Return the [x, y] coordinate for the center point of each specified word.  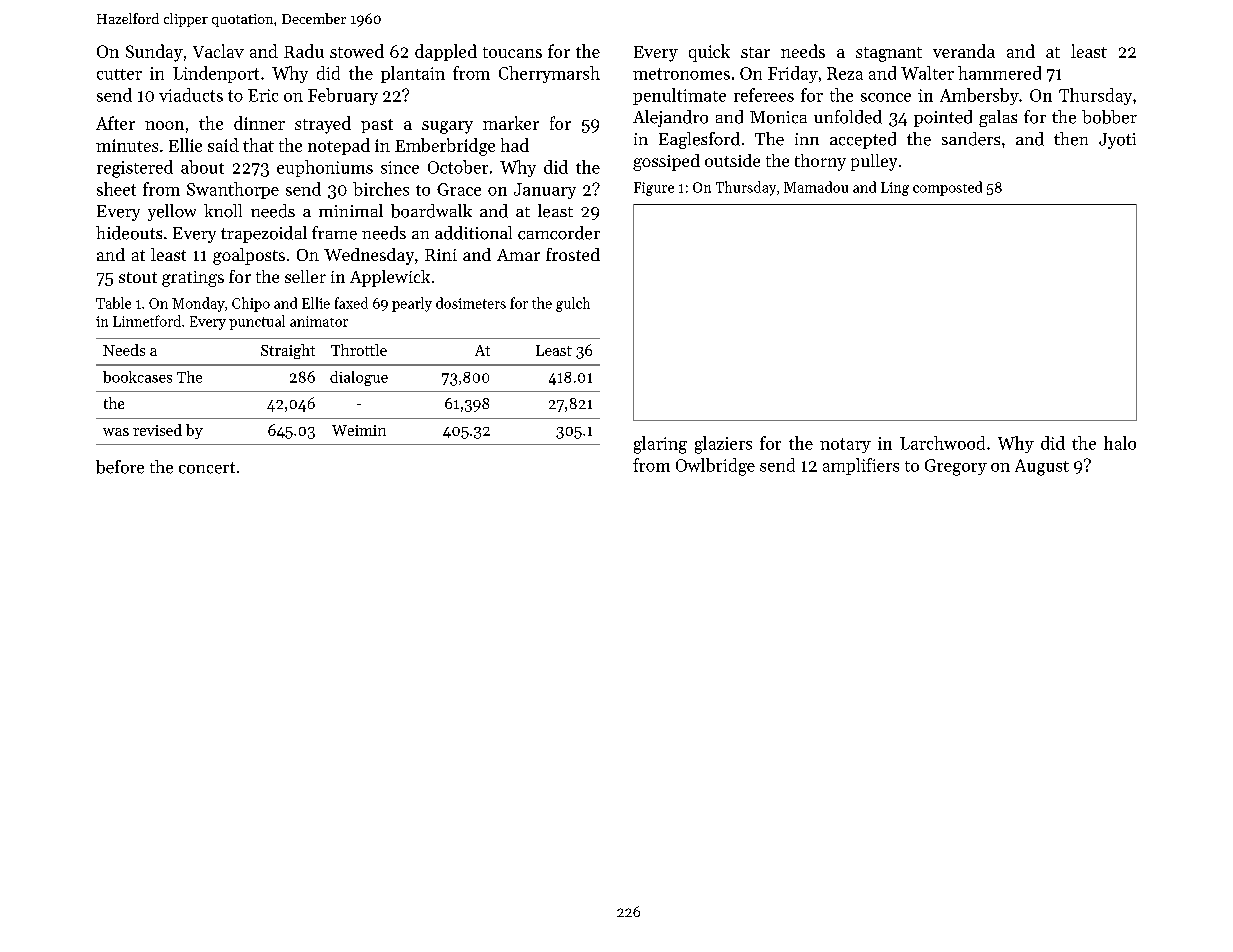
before [120, 467]
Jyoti [1117, 141]
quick [709, 53]
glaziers [723, 445]
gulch [573, 304]
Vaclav [218, 51]
